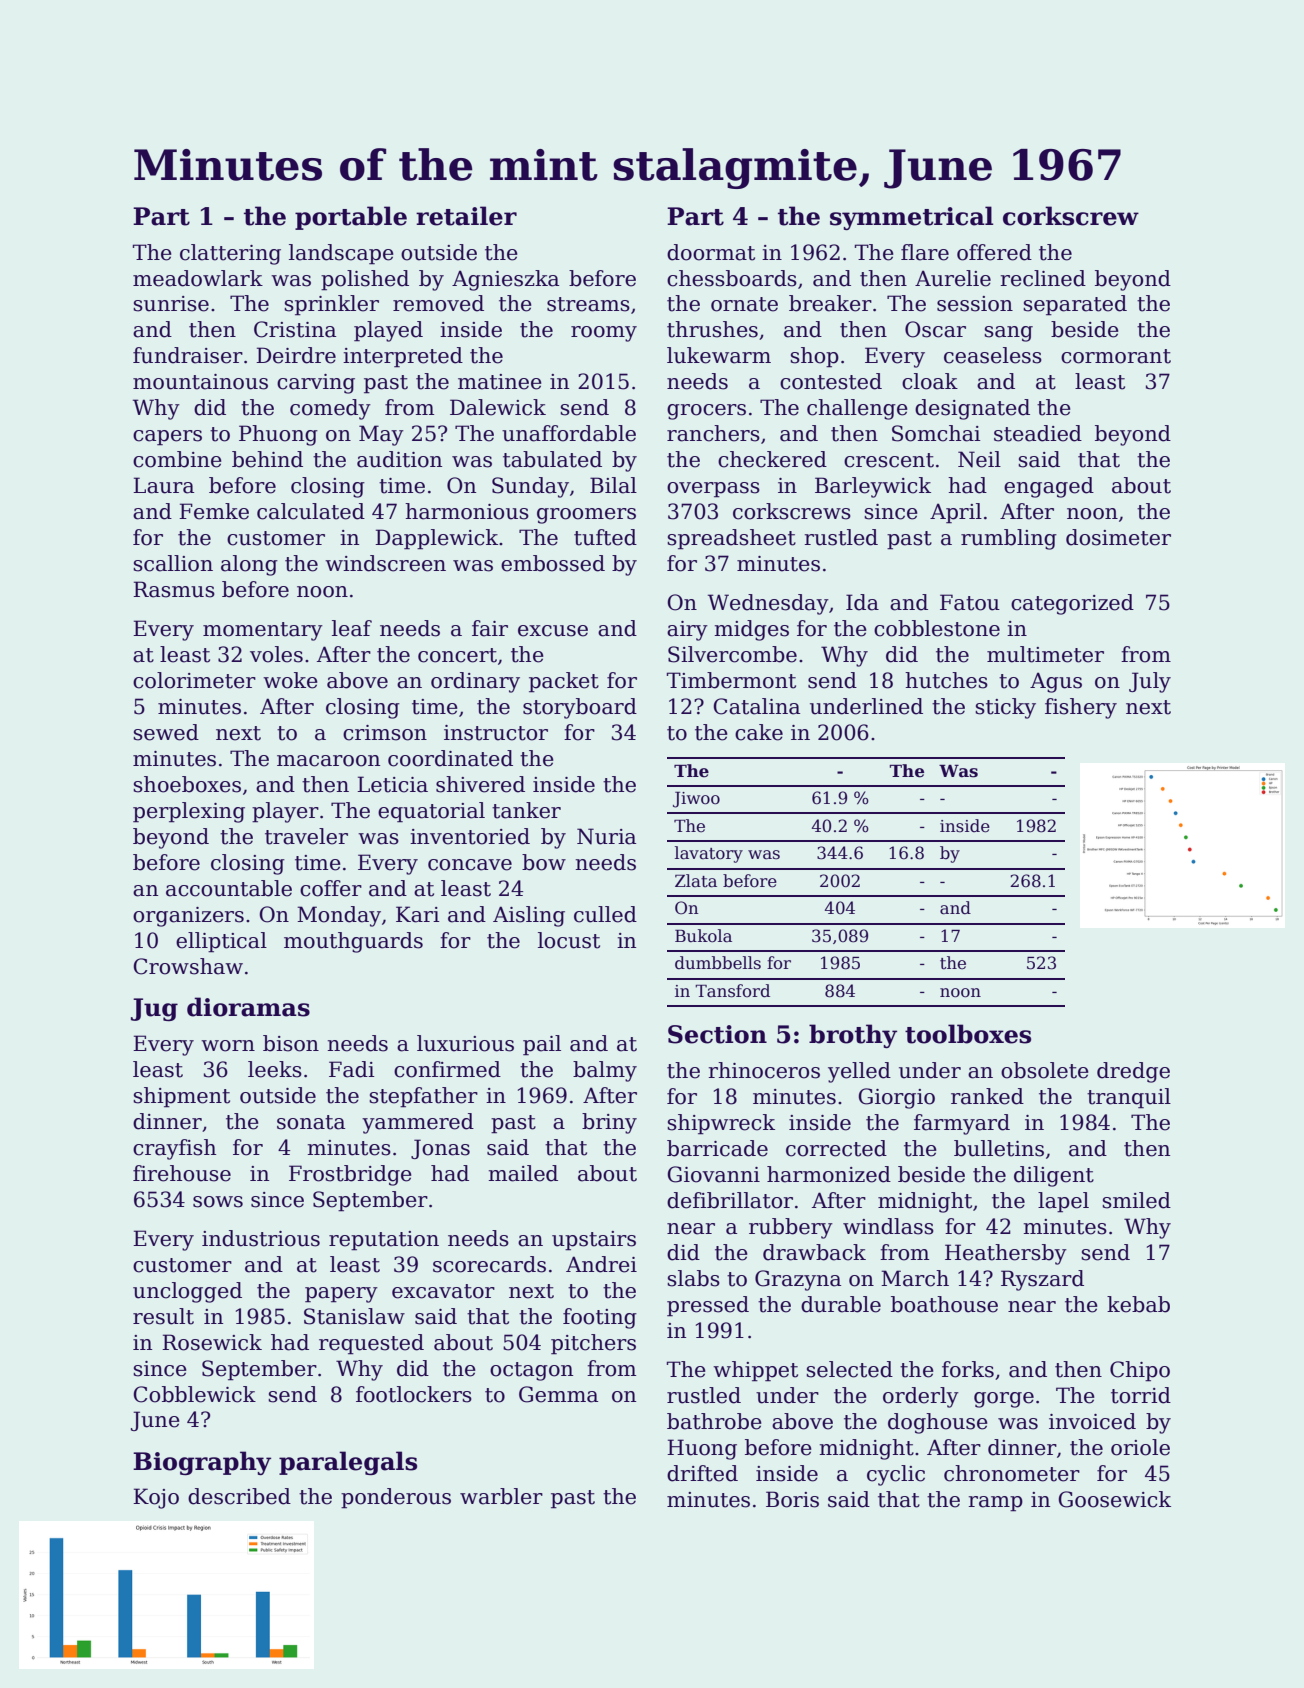  What do you see at coordinates (194, 1394) in the screenshot?
I see `Cobblewick` at bounding box center [194, 1394].
